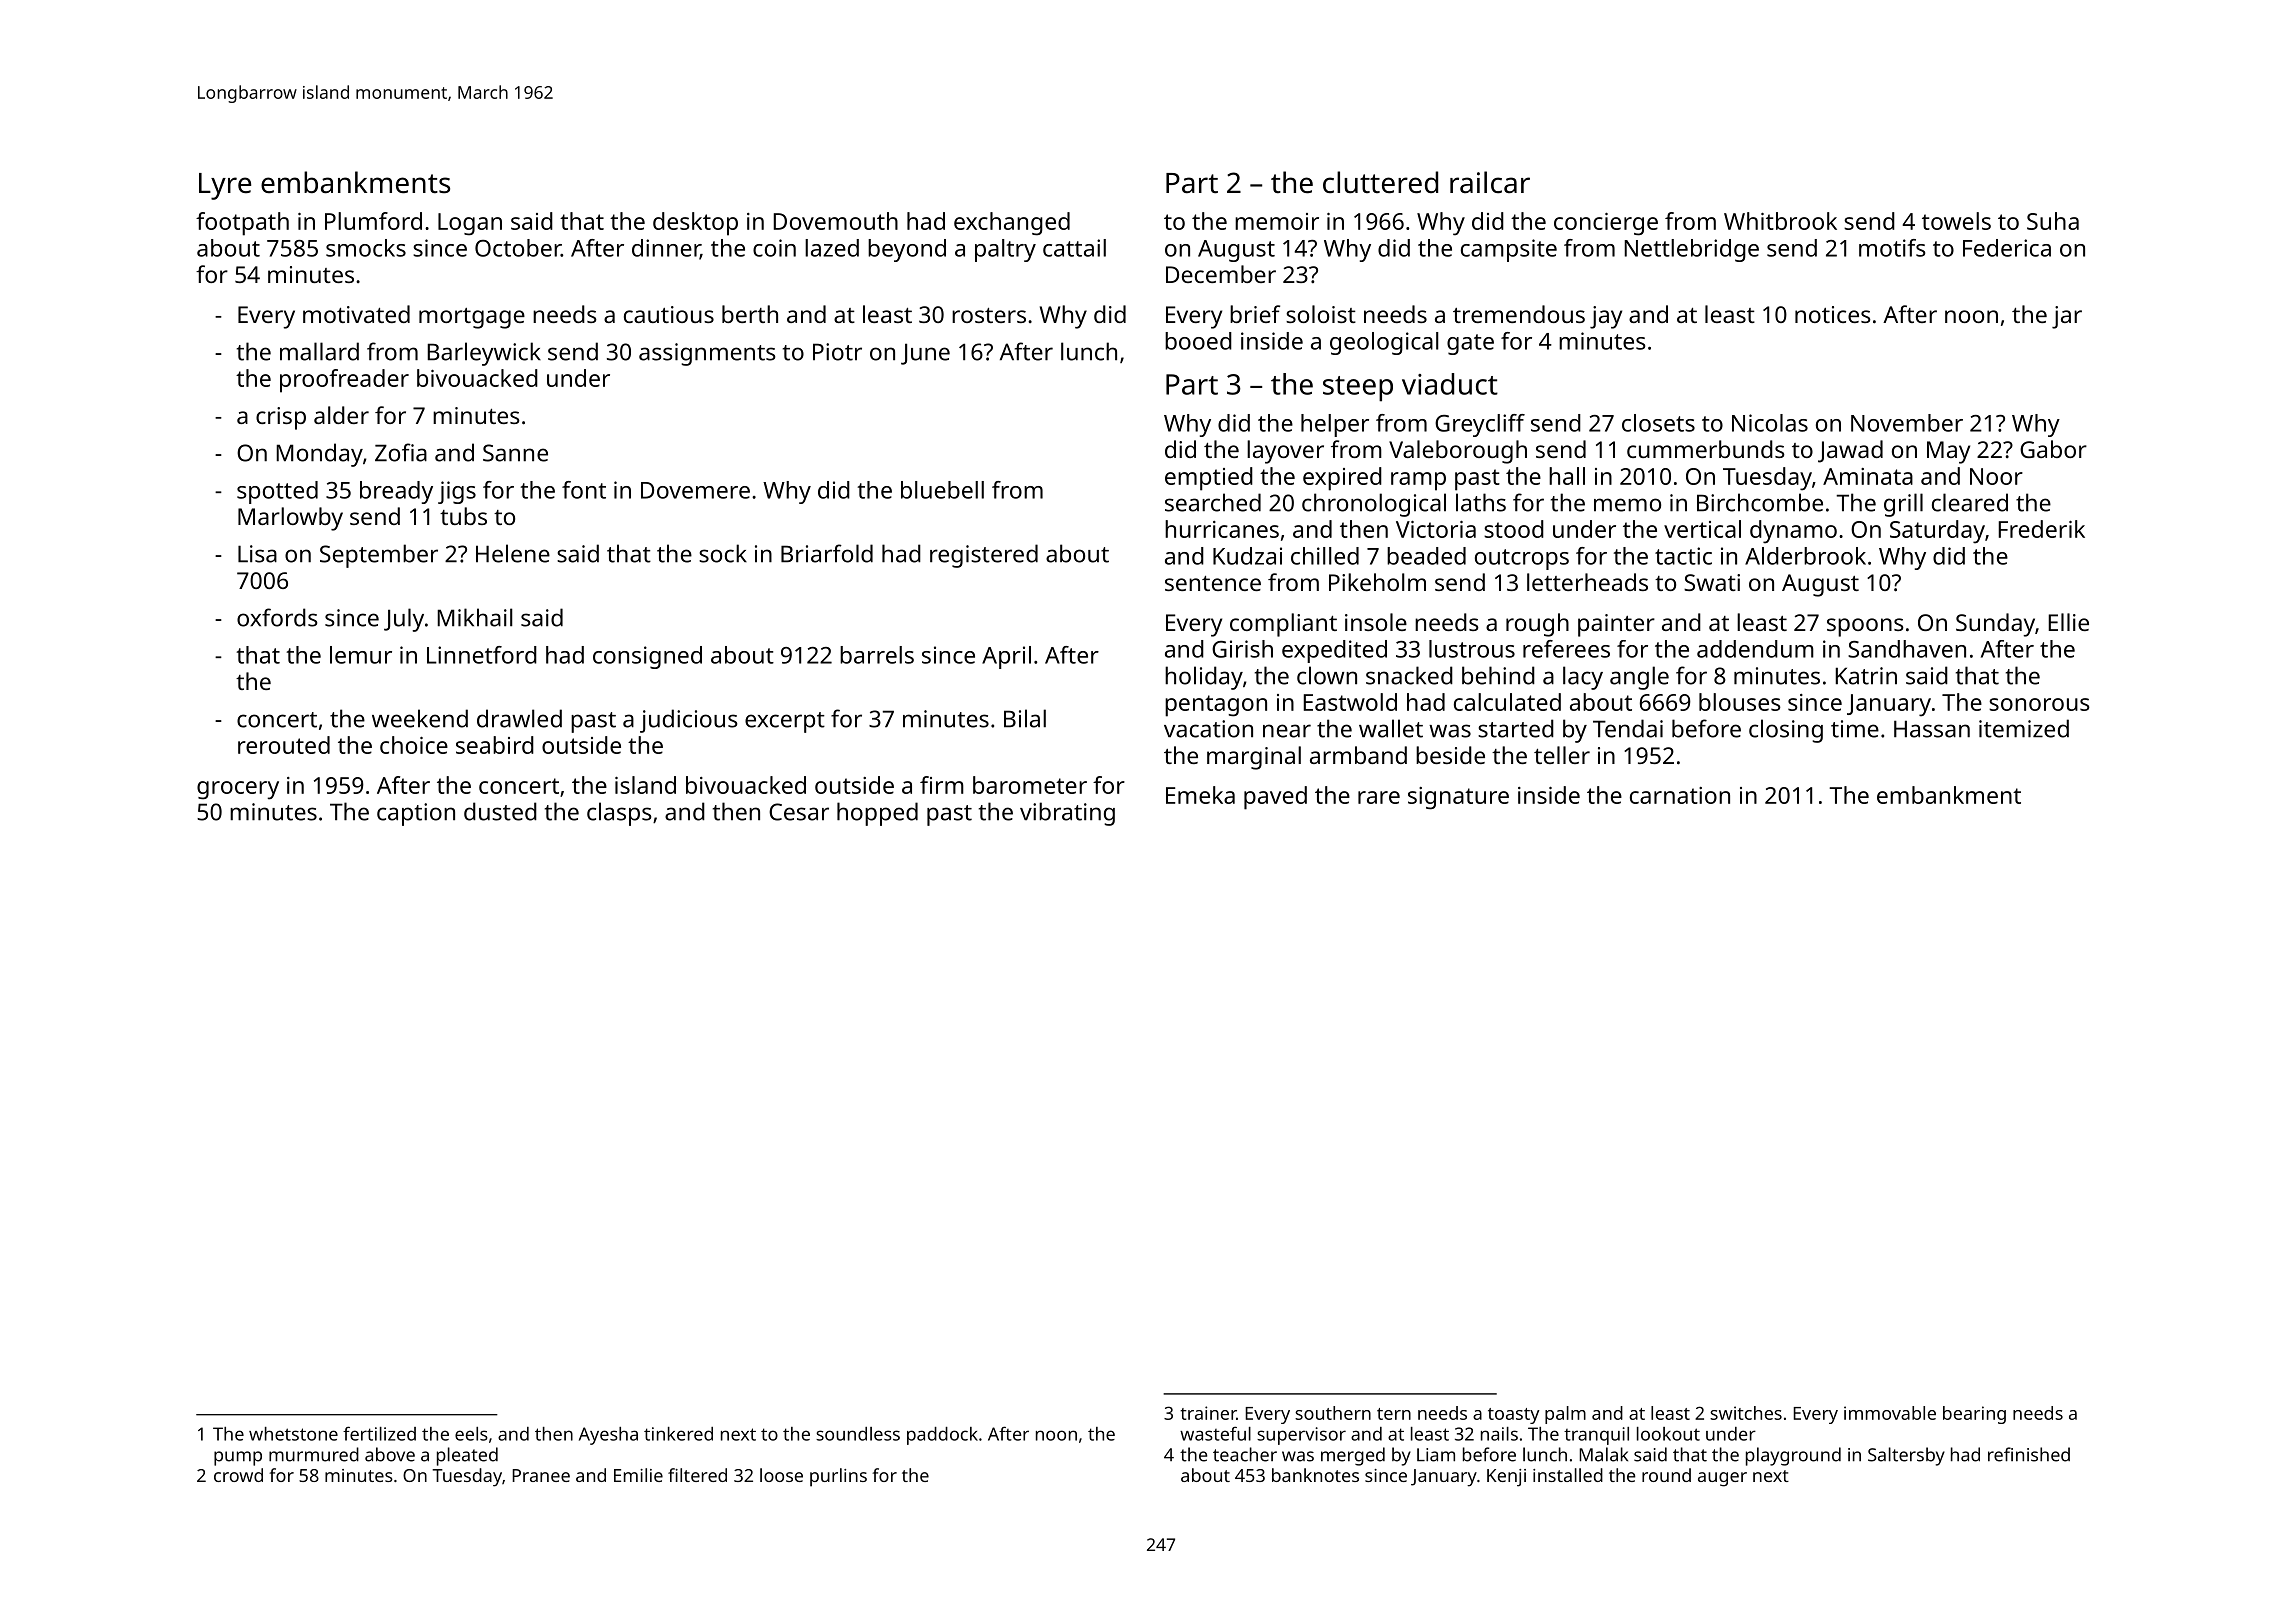 The height and width of the document is (1620, 2292). I want to click on Helene, so click(513, 553).
